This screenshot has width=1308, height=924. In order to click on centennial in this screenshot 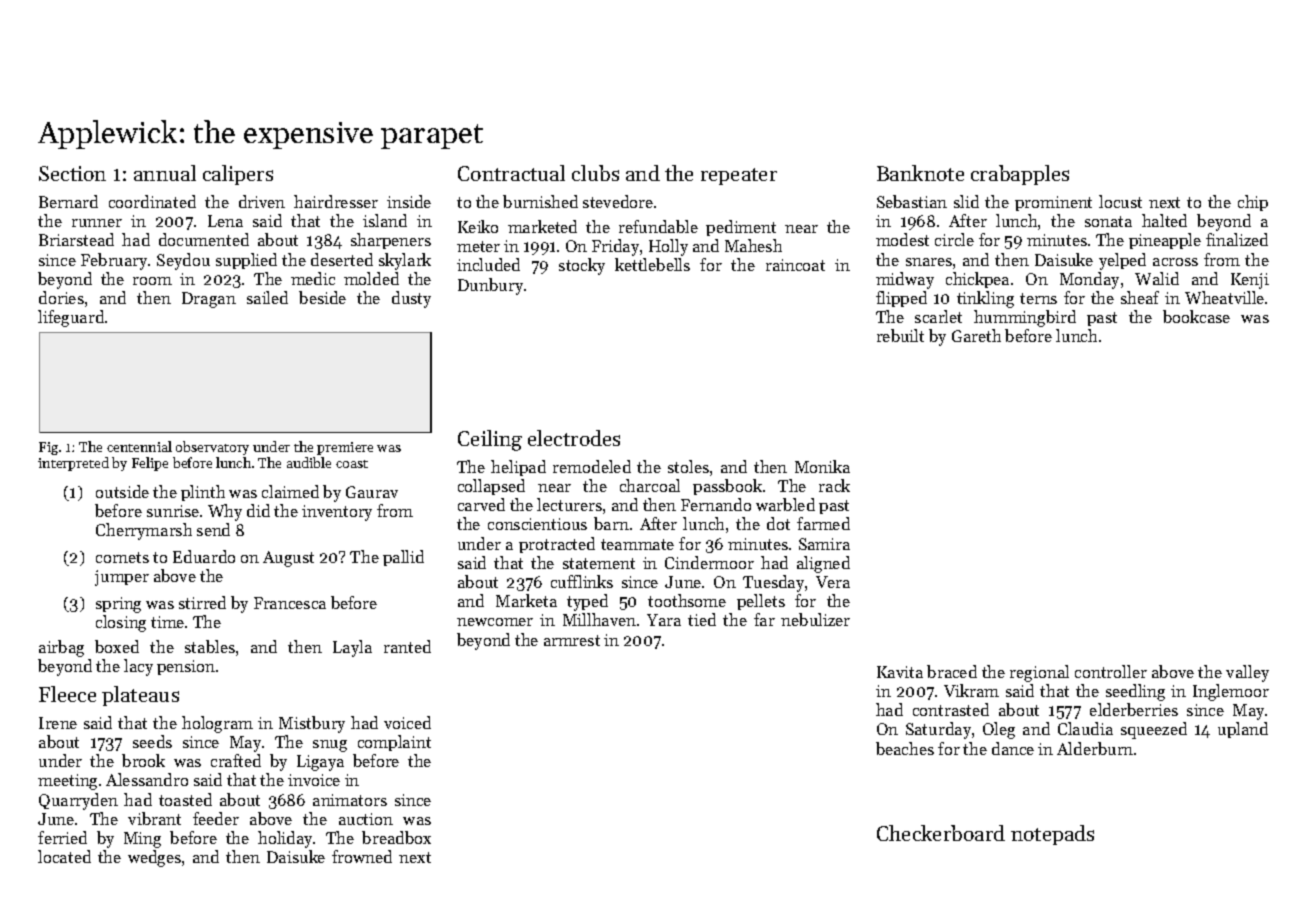, I will do `click(139, 446)`.
